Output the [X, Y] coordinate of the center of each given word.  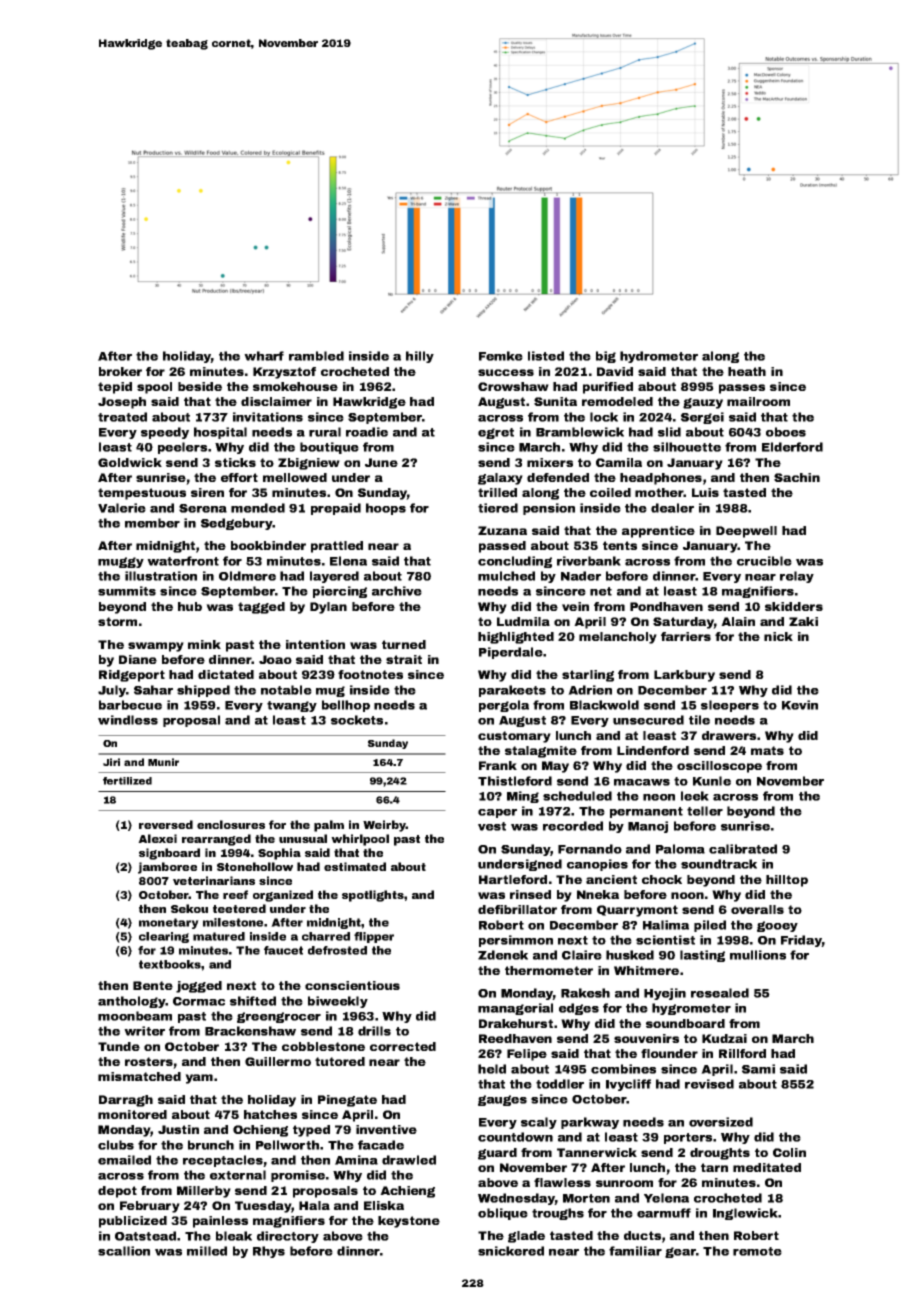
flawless [562, 1182]
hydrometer [659, 357]
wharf [264, 356]
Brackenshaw [250, 1031]
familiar [635, 1251]
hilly [420, 357]
